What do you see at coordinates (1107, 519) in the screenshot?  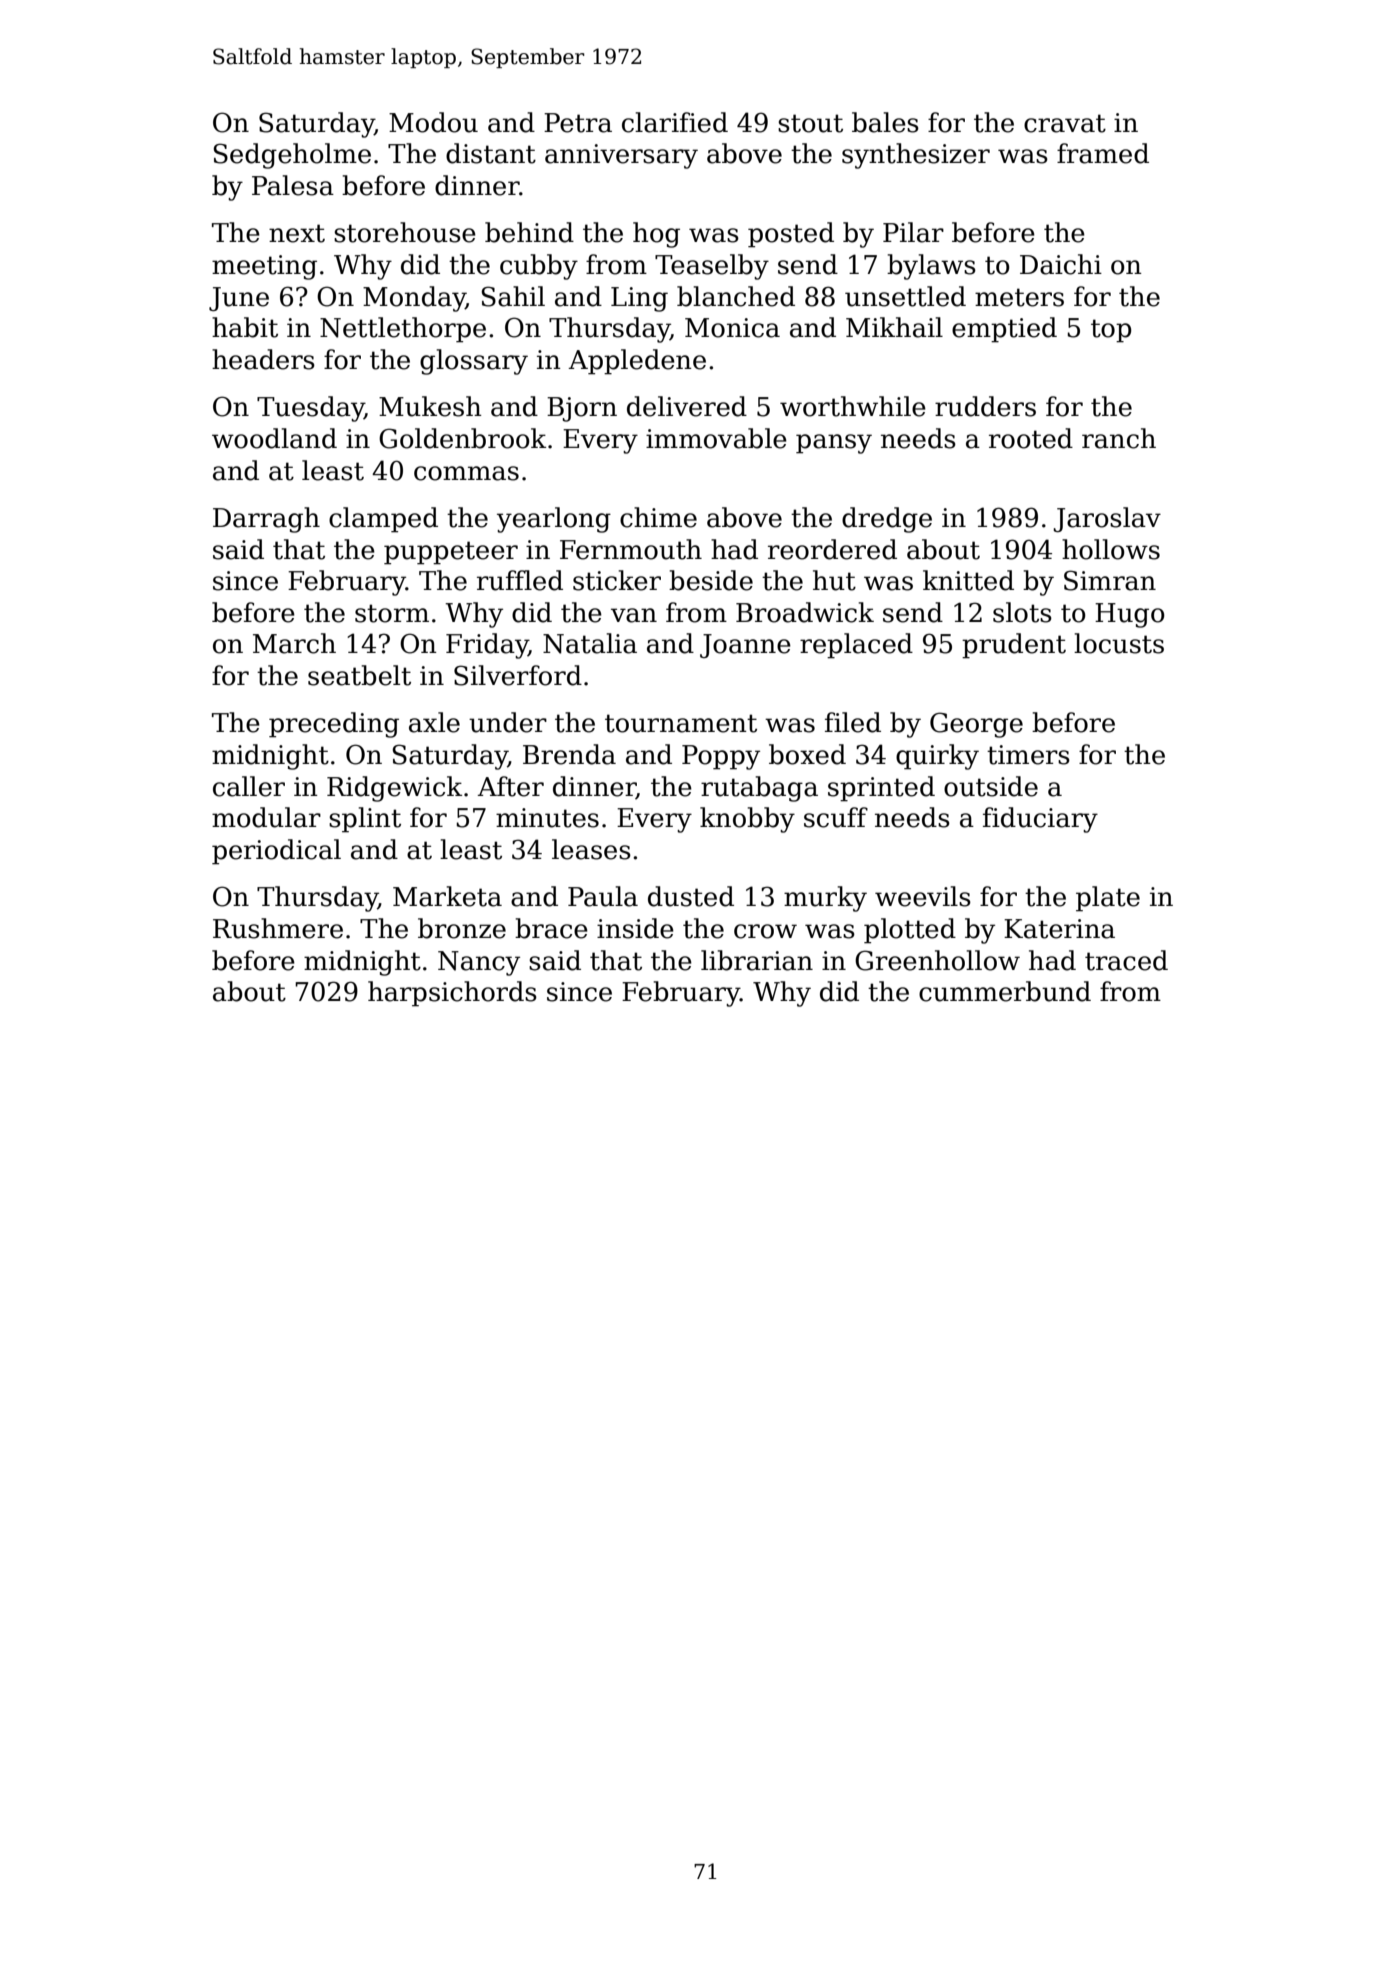 I see `Jaroslav` at bounding box center [1107, 519].
